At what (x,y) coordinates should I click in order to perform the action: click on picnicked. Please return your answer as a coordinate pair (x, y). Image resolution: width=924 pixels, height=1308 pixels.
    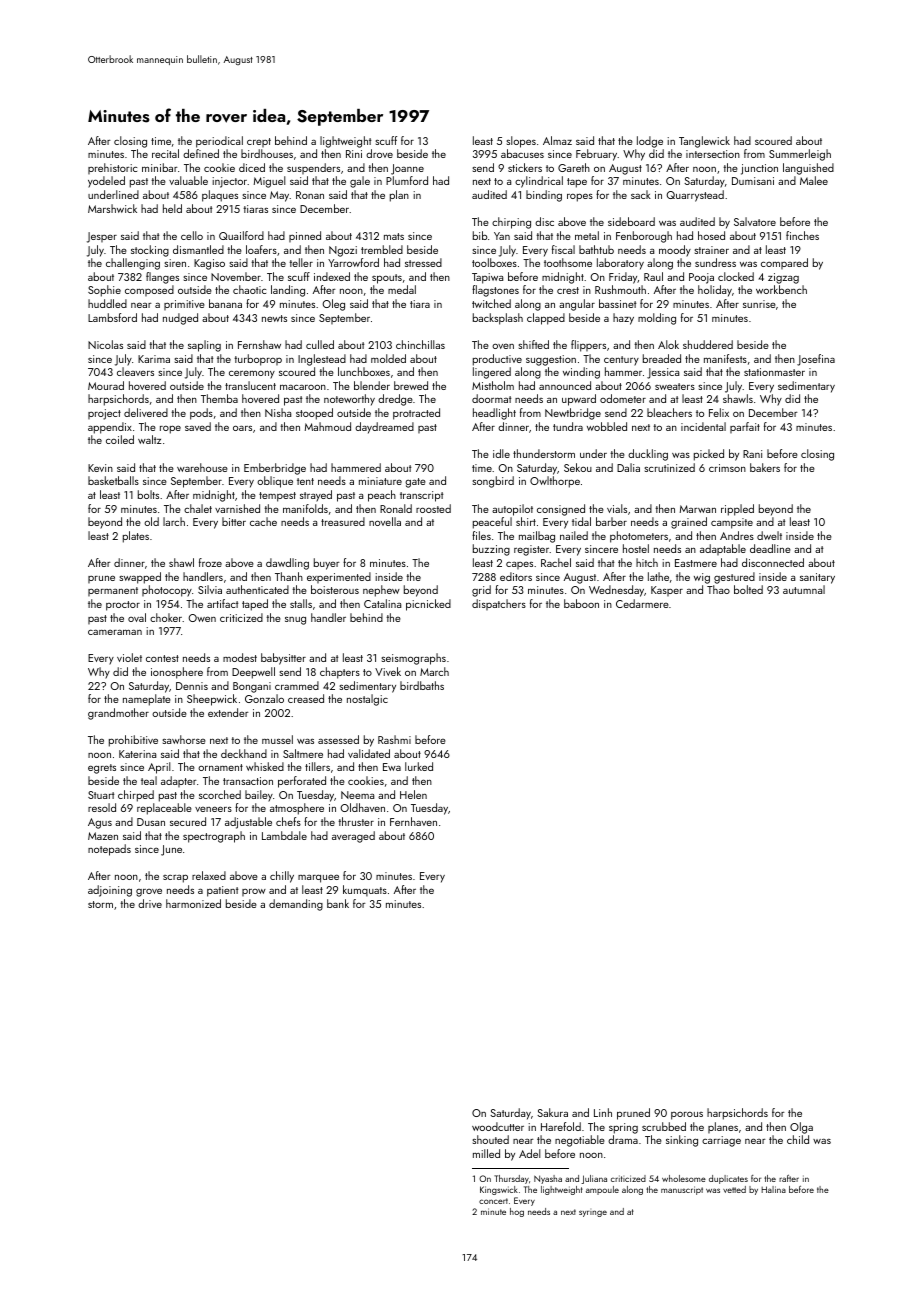
    Looking at the image, I should click on (428, 605).
